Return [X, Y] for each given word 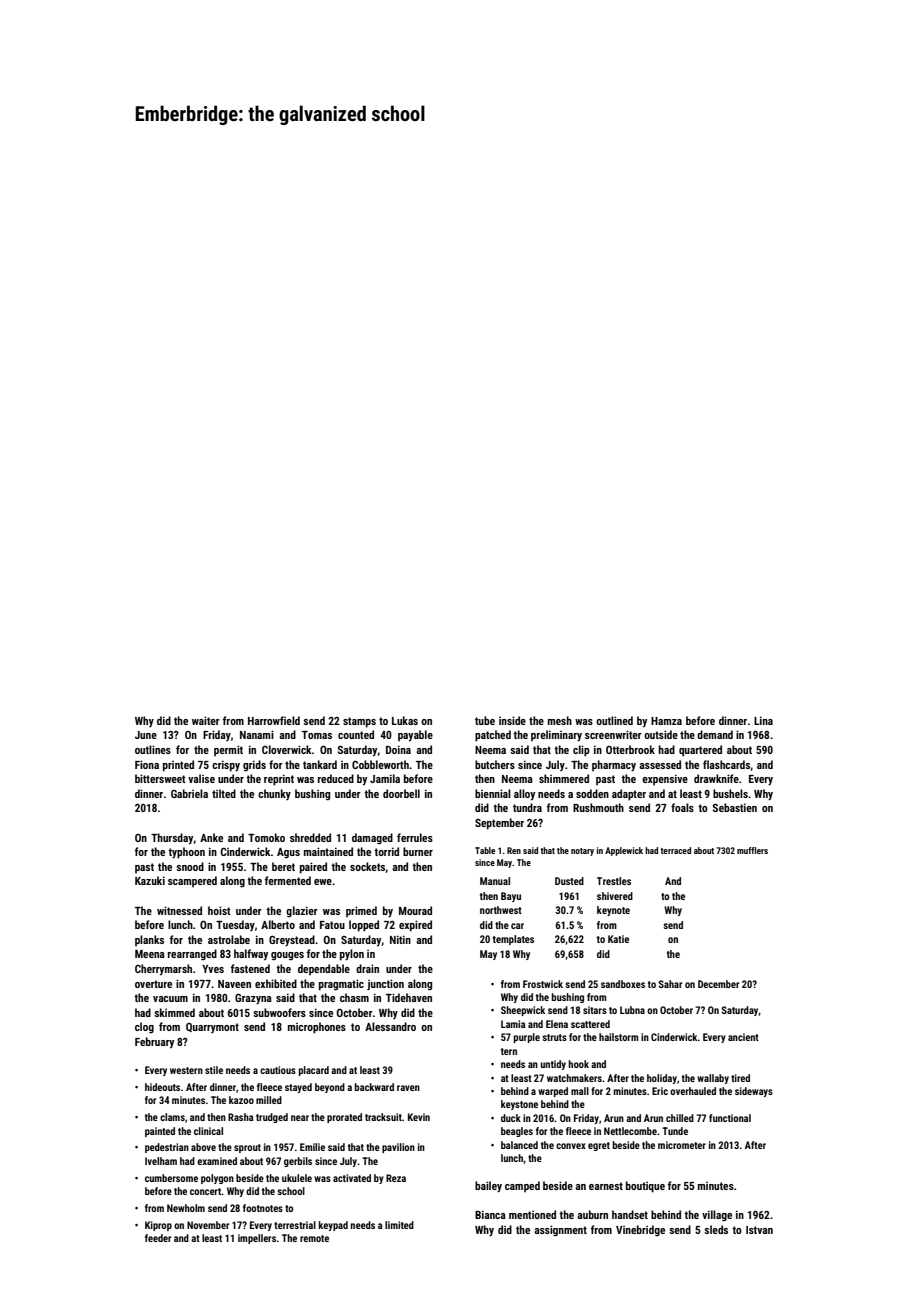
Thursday [172, 839]
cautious [278, 1070]
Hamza [666, 721]
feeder [158, 1238]
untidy [553, 1065]
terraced [675, 850]
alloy [524, 795]
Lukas [405, 720]
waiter [206, 720]
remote [314, 1238]
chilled [680, 1118]
